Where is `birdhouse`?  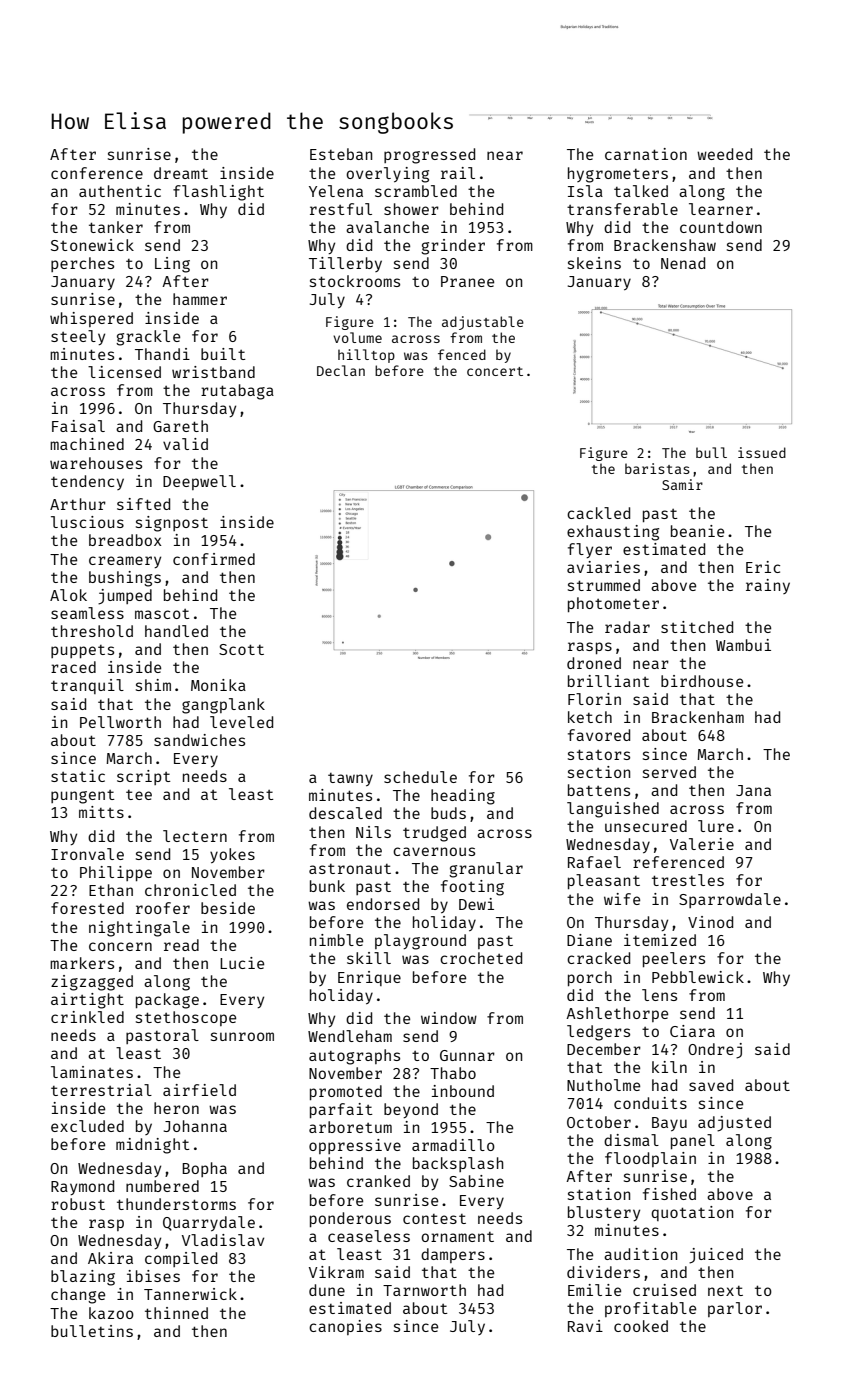
birdhouse is located at coordinates (702, 681).
